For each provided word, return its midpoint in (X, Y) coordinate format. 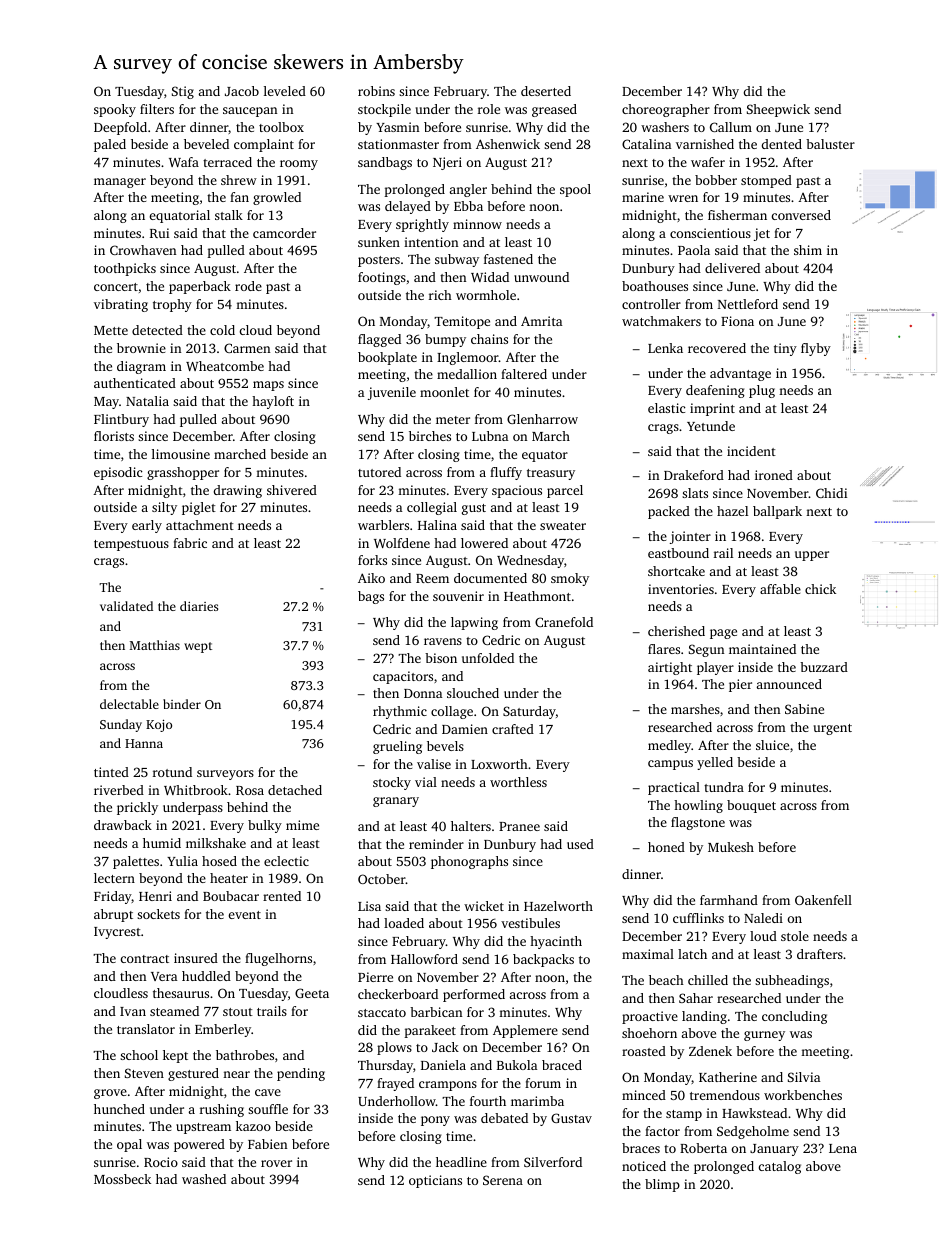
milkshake (216, 843)
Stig (183, 92)
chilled (708, 980)
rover (276, 1163)
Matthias (155, 645)
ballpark (777, 512)
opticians (435, 1181)
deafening (715, 391)
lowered (484, 543)
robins (376, 91)
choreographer (666, 110)
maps (268, 386)
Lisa (369, 906)
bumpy (445, 340)
